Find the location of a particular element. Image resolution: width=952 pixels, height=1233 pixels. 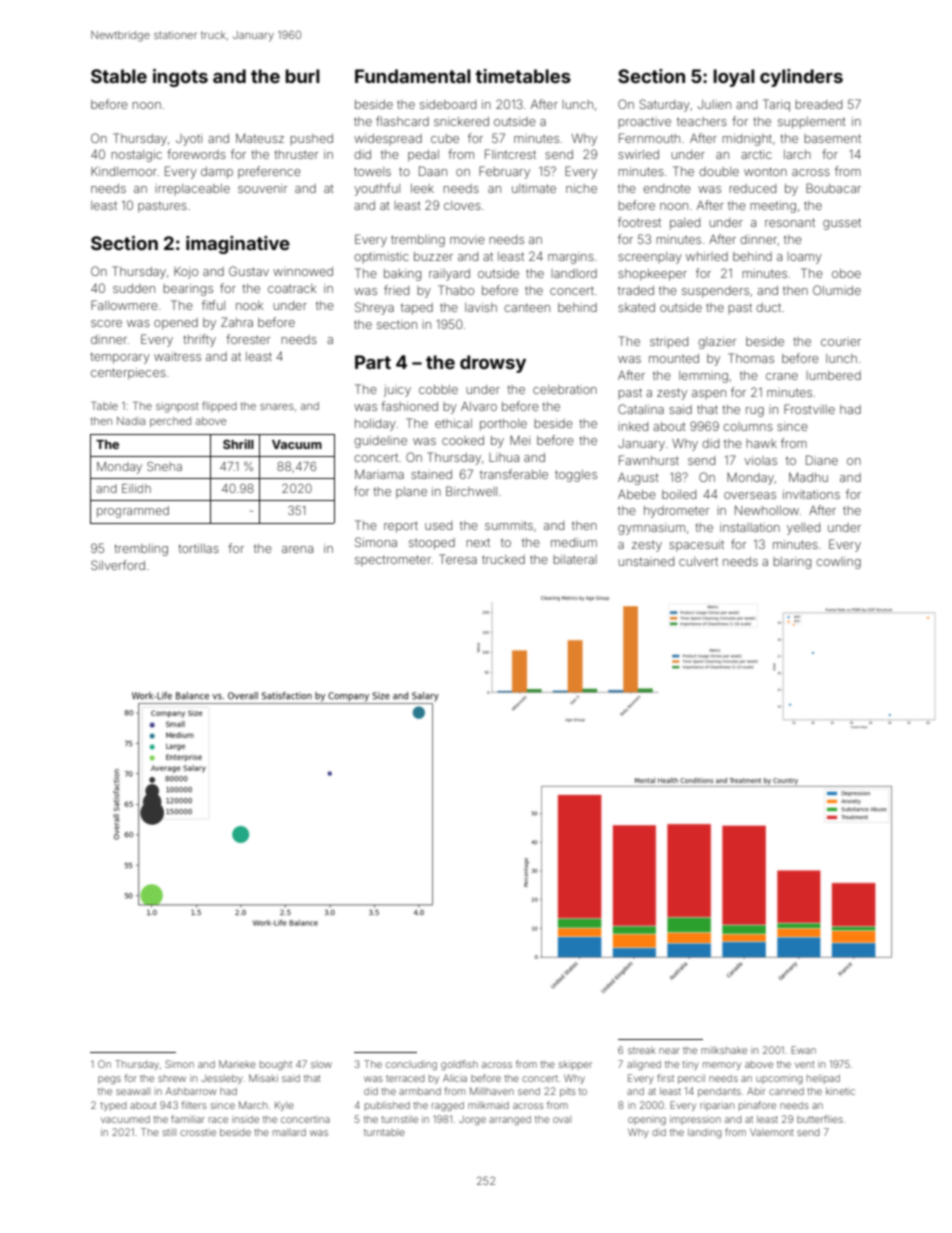

culvert is located at coordinates (698, 561).
